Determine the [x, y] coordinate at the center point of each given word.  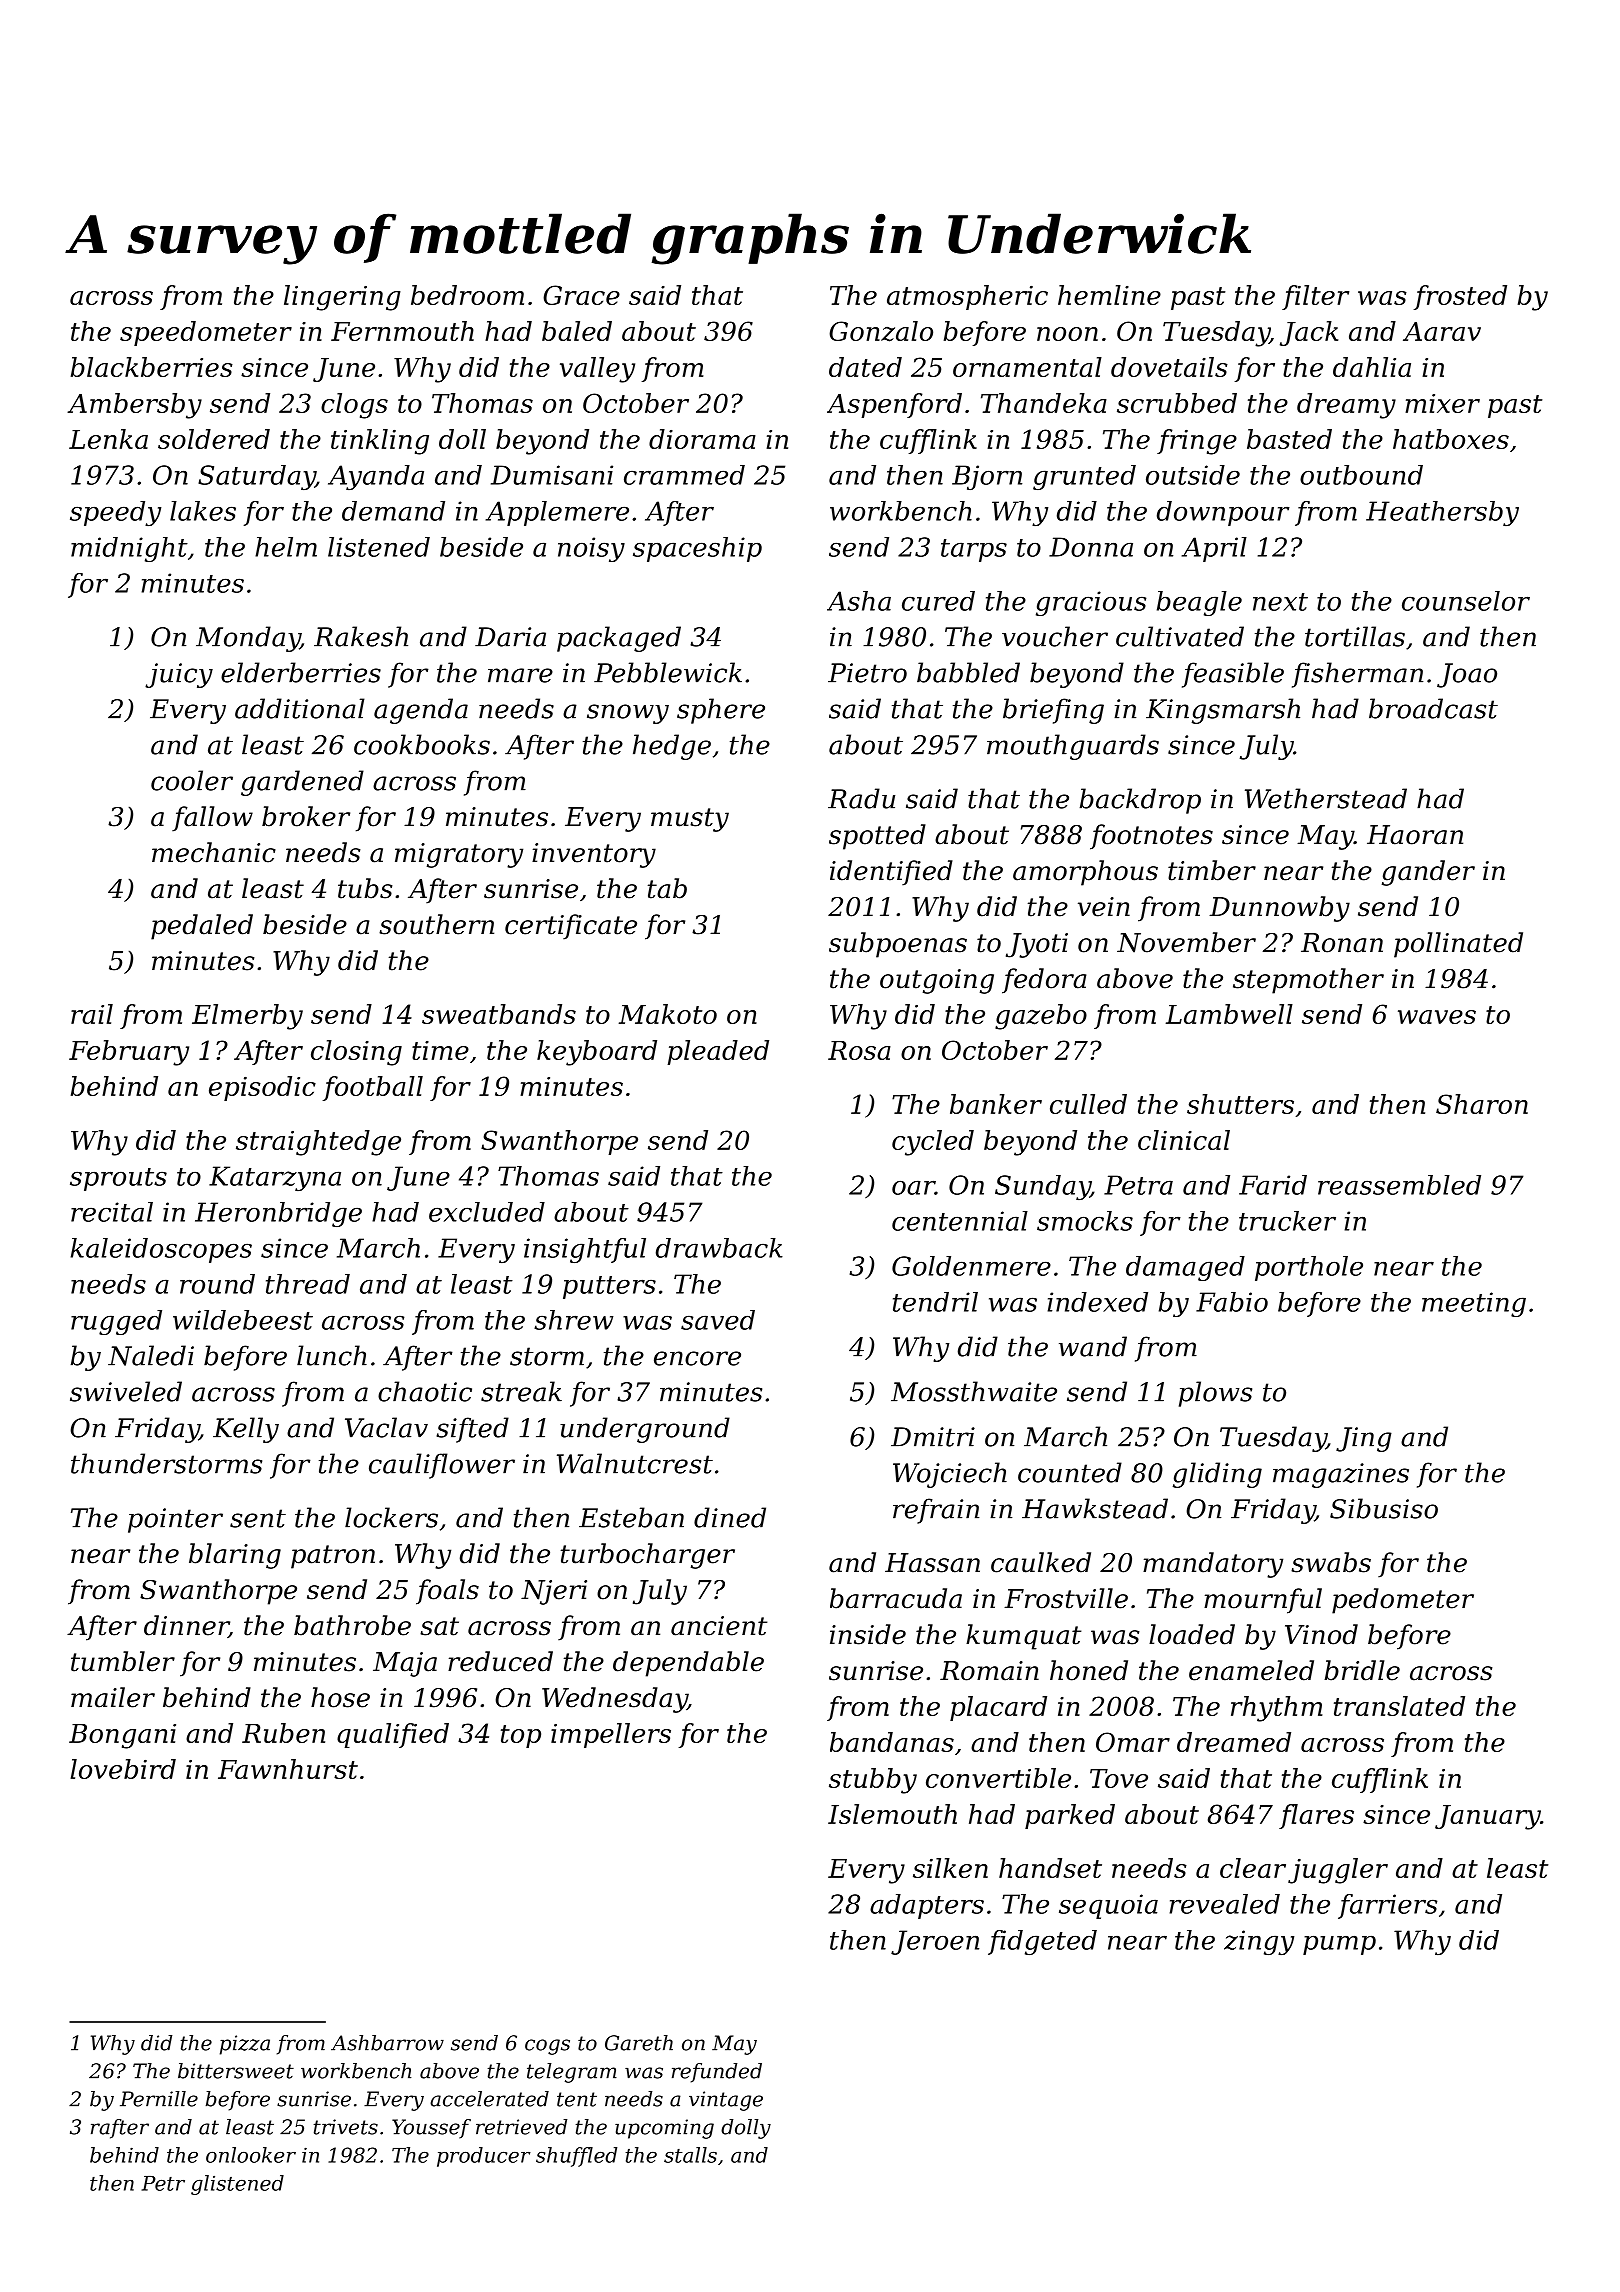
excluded [487, 1212]
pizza [245, 2045]
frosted [1460, 297]
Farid [1273, 1185]
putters [609, 1287]
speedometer [206, 333]
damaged [1185, 1268]
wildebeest [243, 1320]
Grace [581, 295]
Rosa [859, 1050]
